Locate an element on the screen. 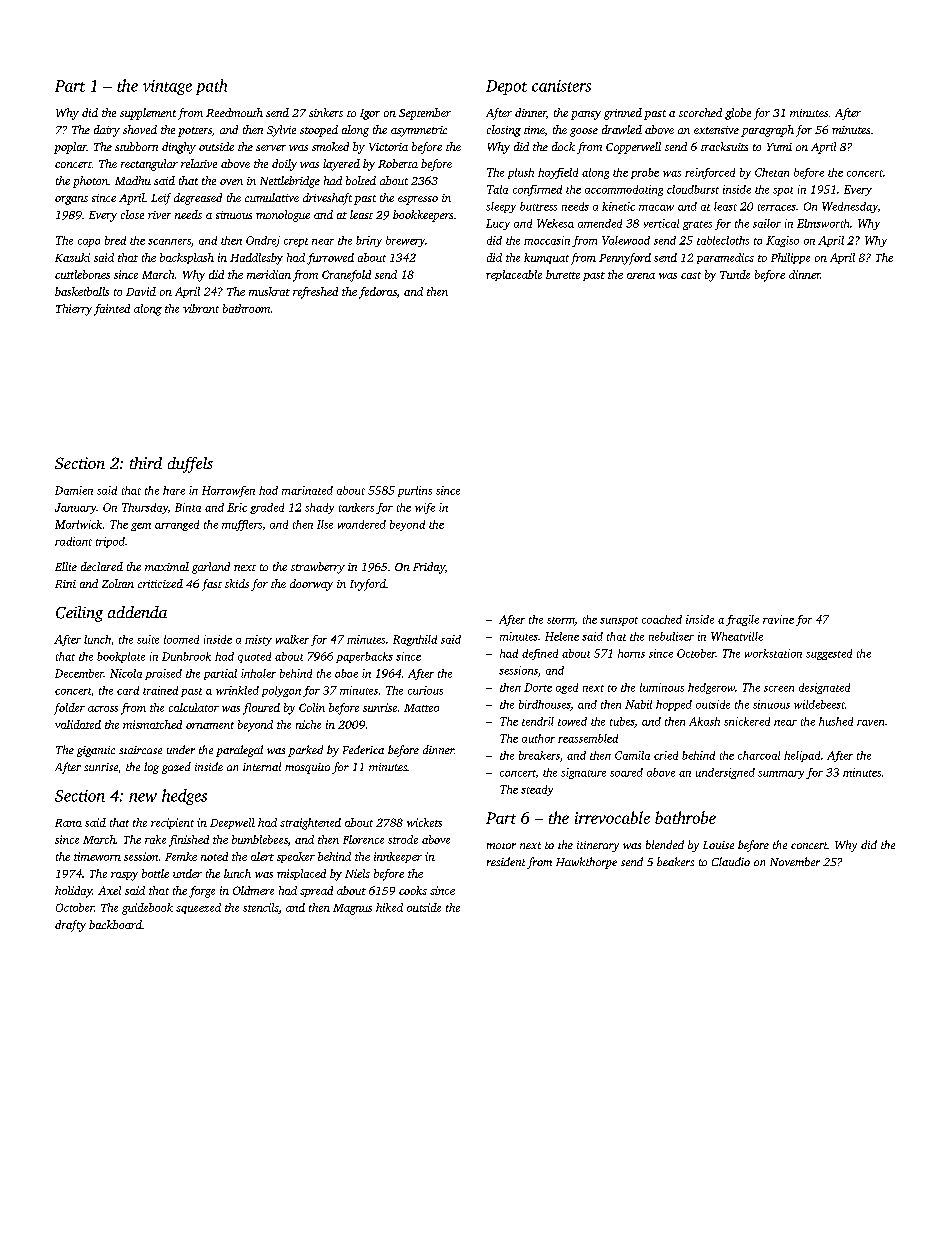 The height and width of the screenshot is (1233, 952). stencils is located at coordinates (260, 907).
